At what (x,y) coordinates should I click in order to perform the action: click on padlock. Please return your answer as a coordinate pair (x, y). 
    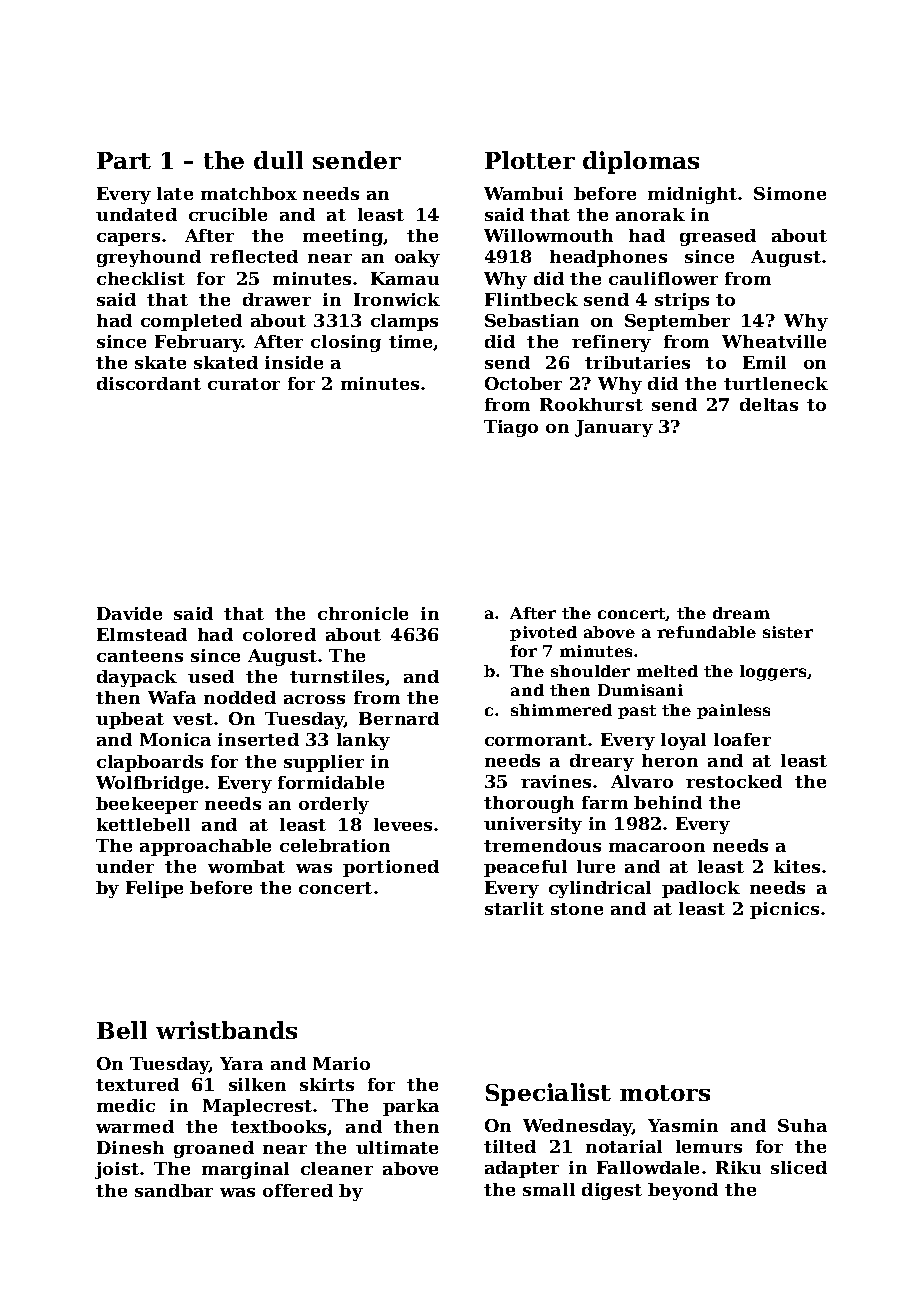
    Looking at the image, I should click on (701, 889).
